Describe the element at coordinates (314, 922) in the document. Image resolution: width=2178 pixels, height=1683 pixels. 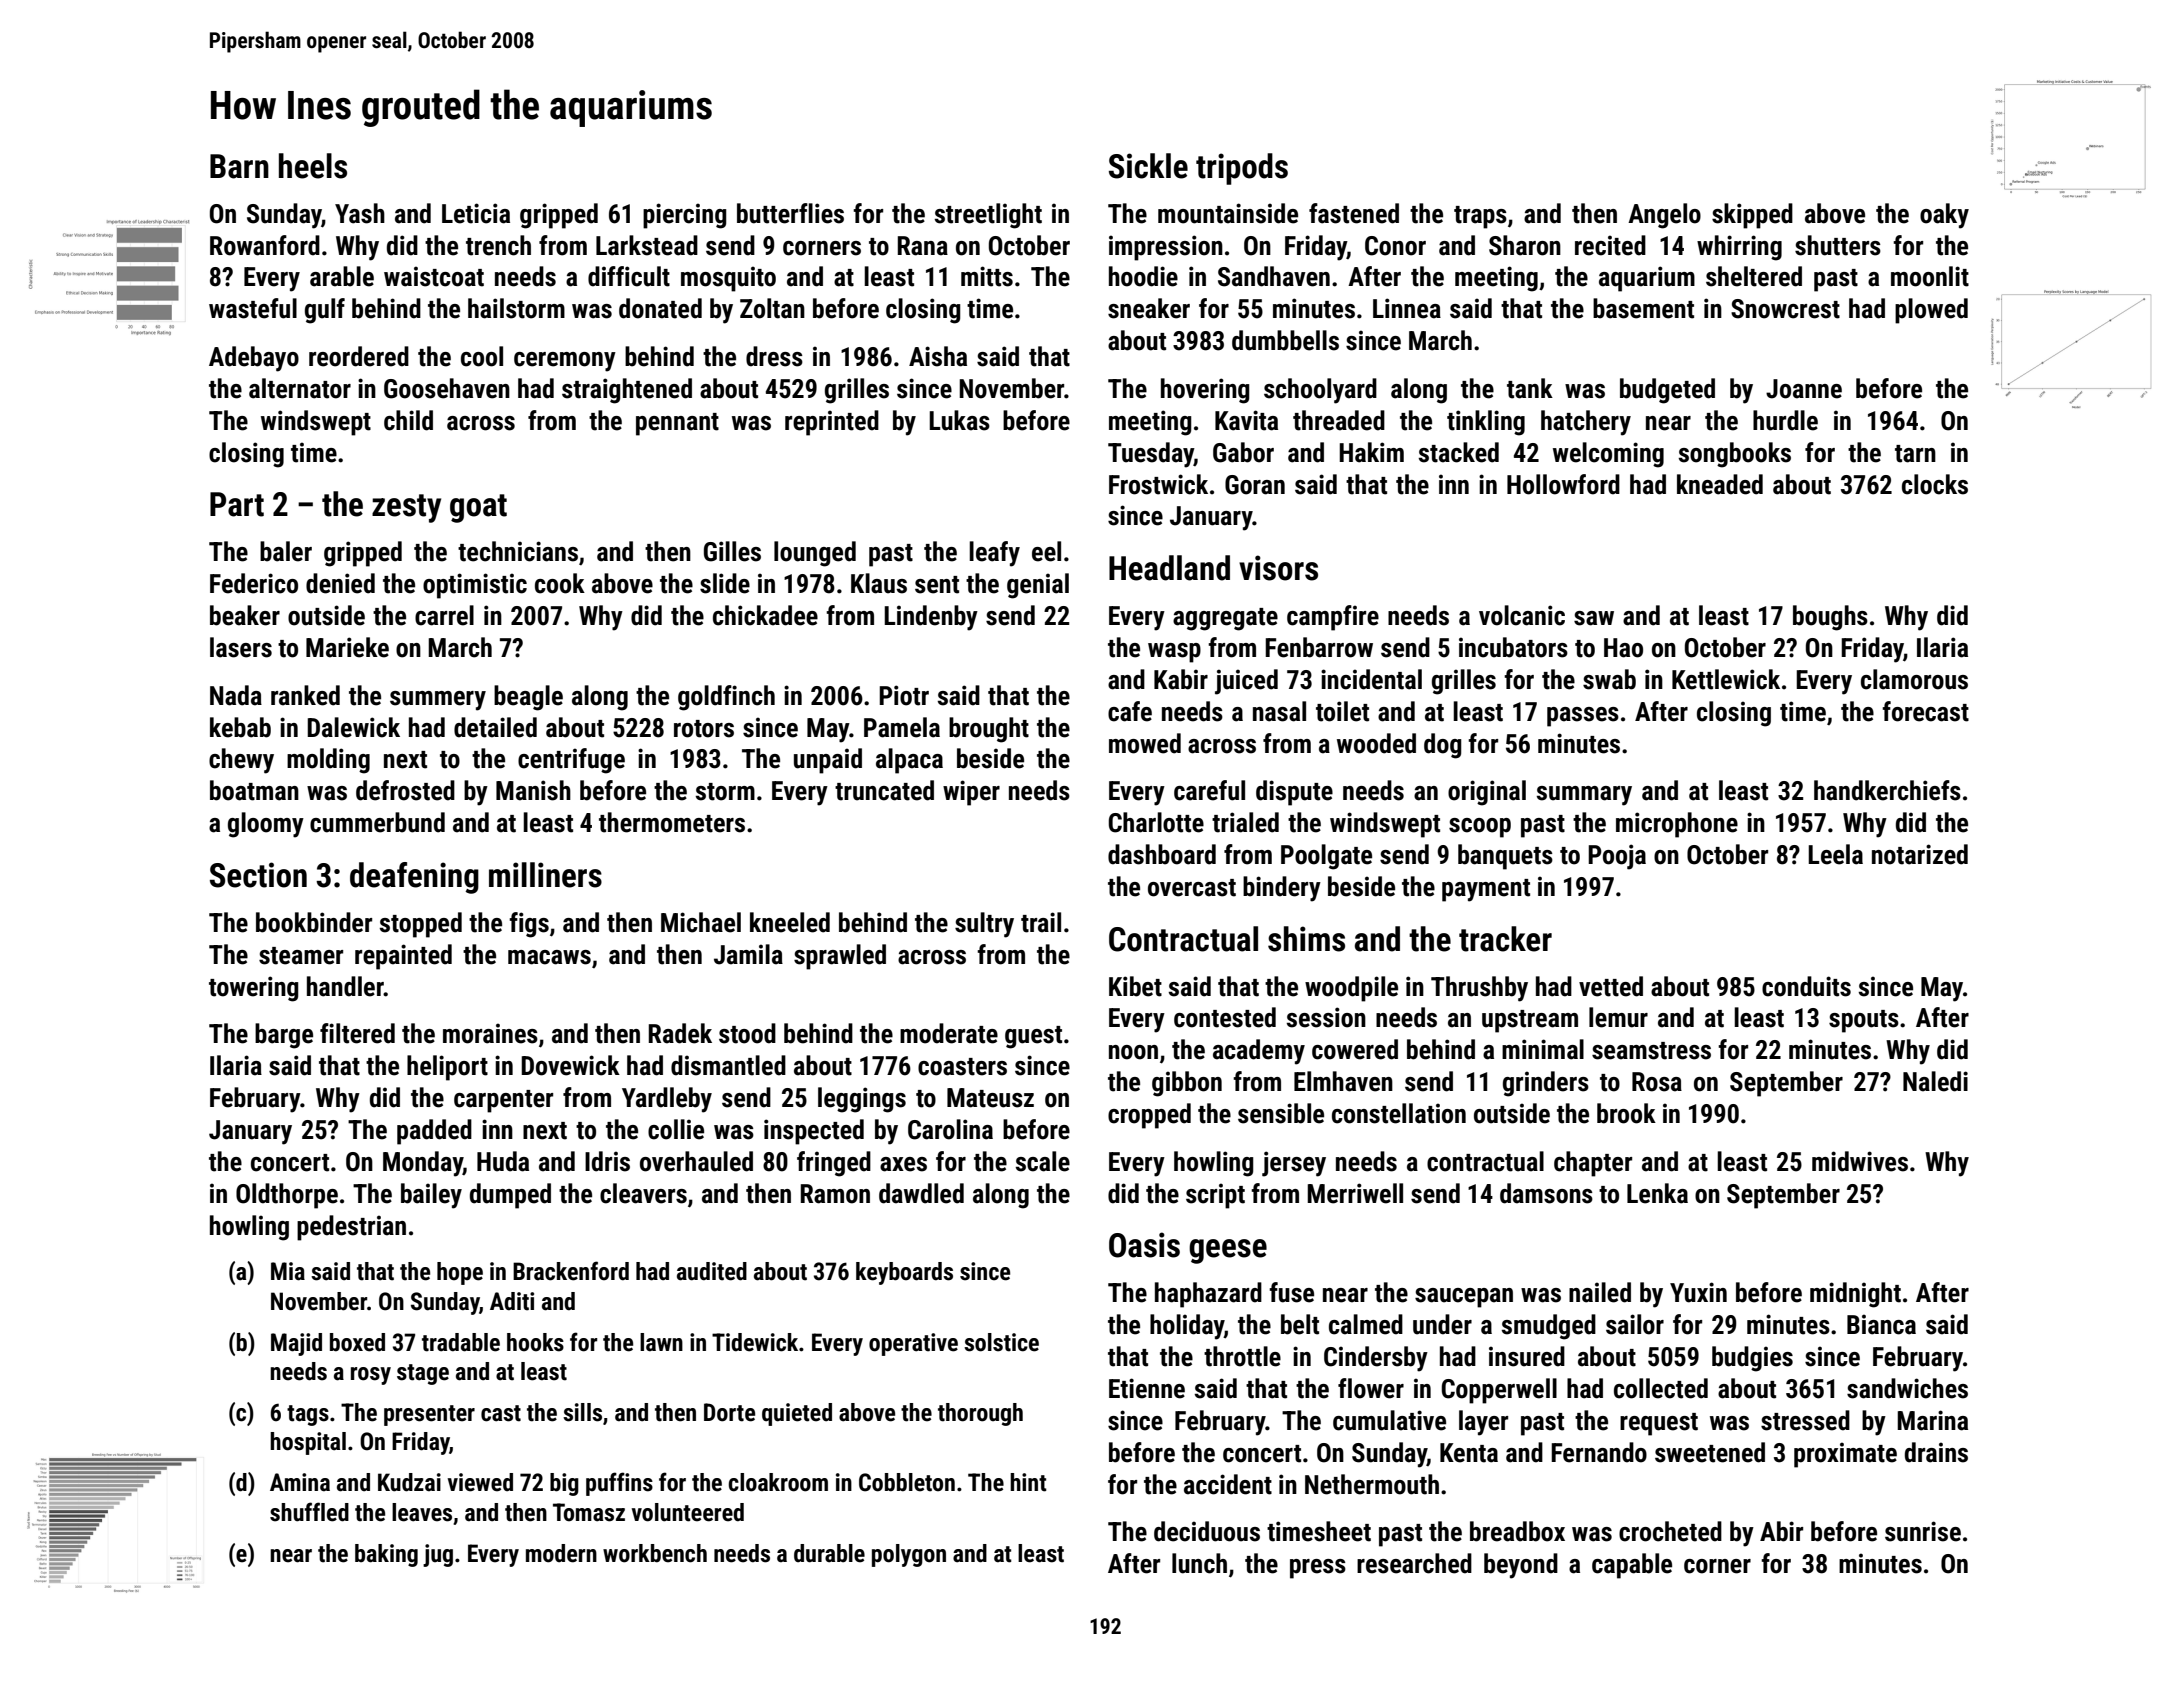
I see `bookbinder` at that location.
